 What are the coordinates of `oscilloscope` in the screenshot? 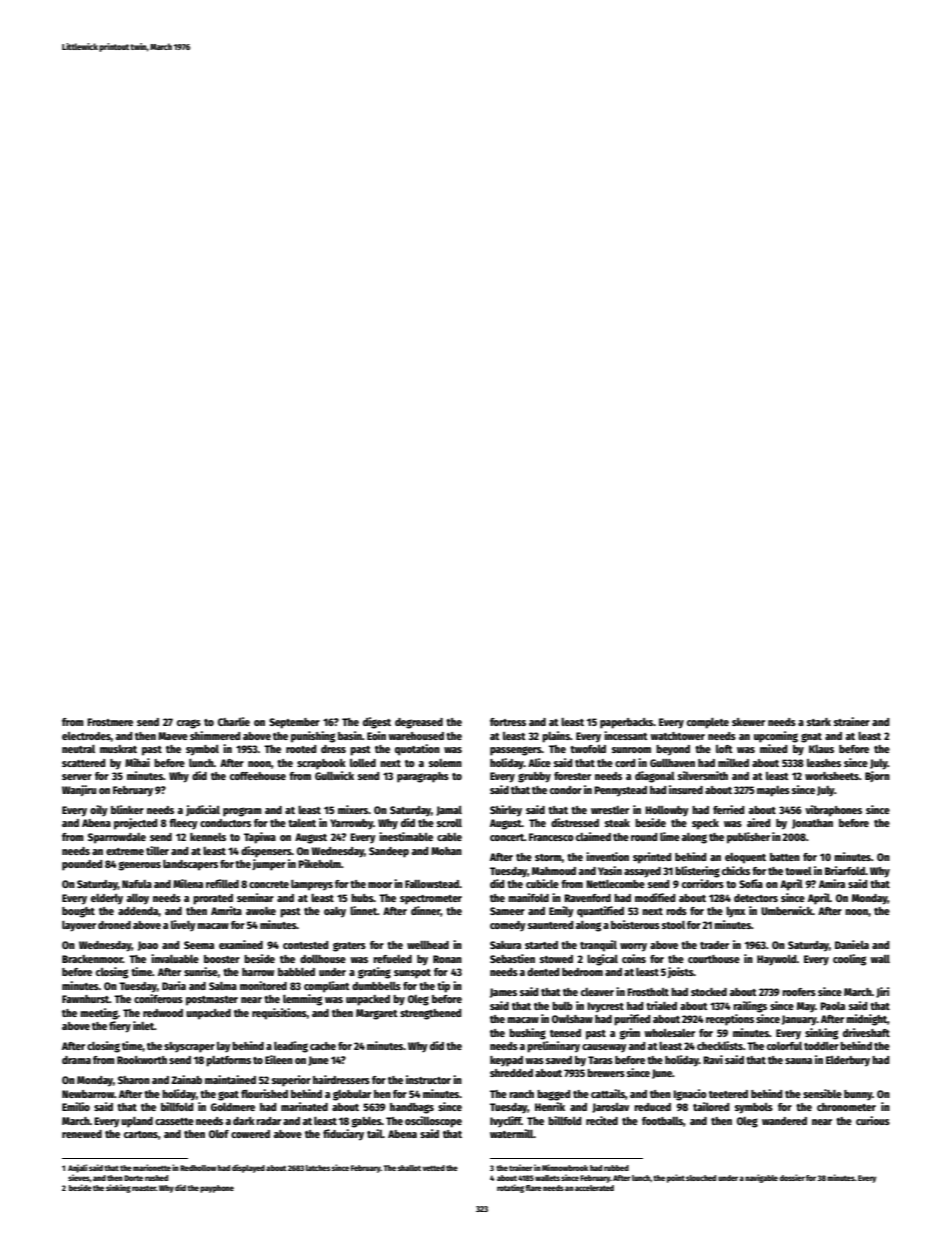 It's located at (433, 1122).
